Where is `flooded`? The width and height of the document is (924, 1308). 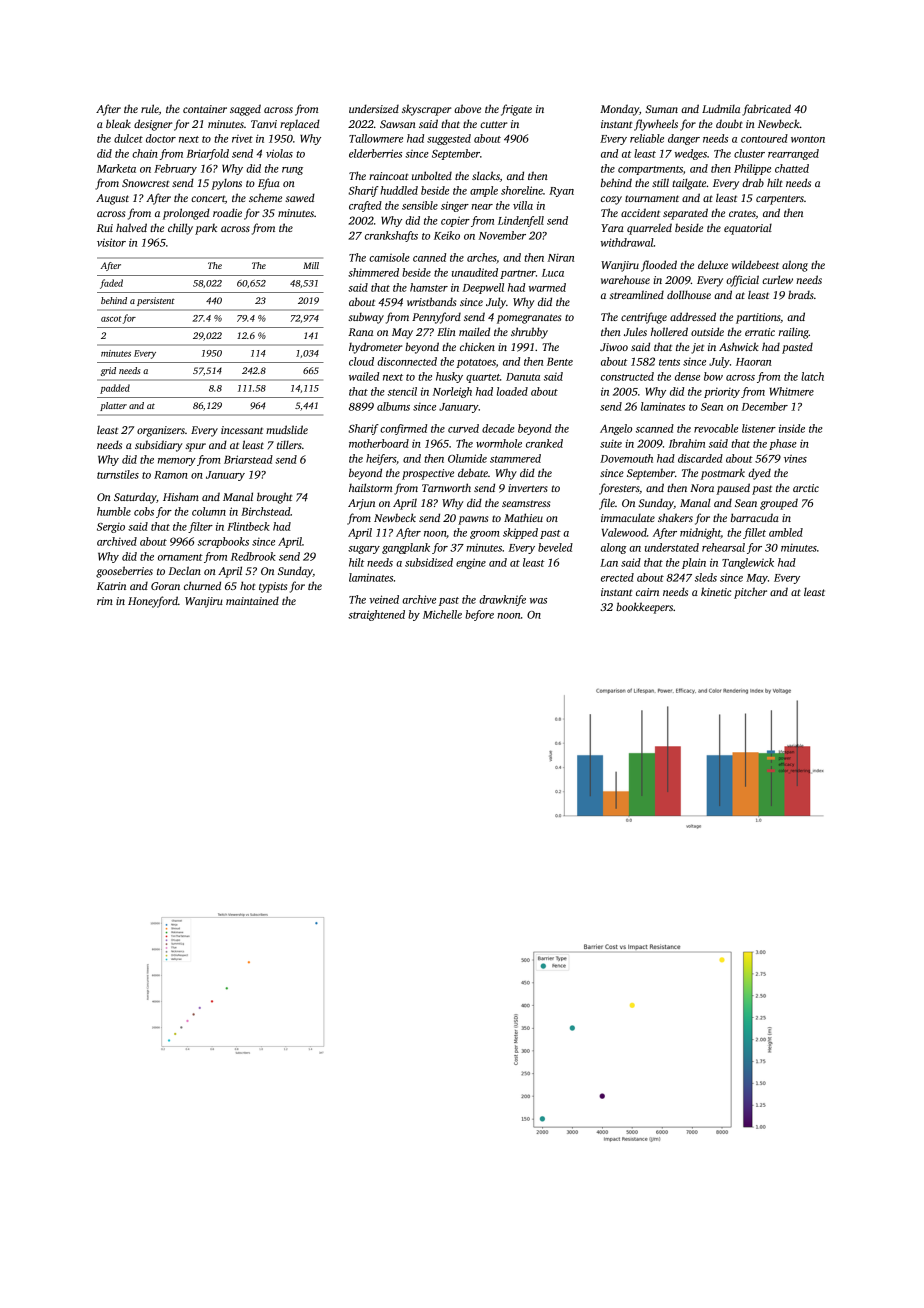
flooded is located at coordinates (659, 266).
